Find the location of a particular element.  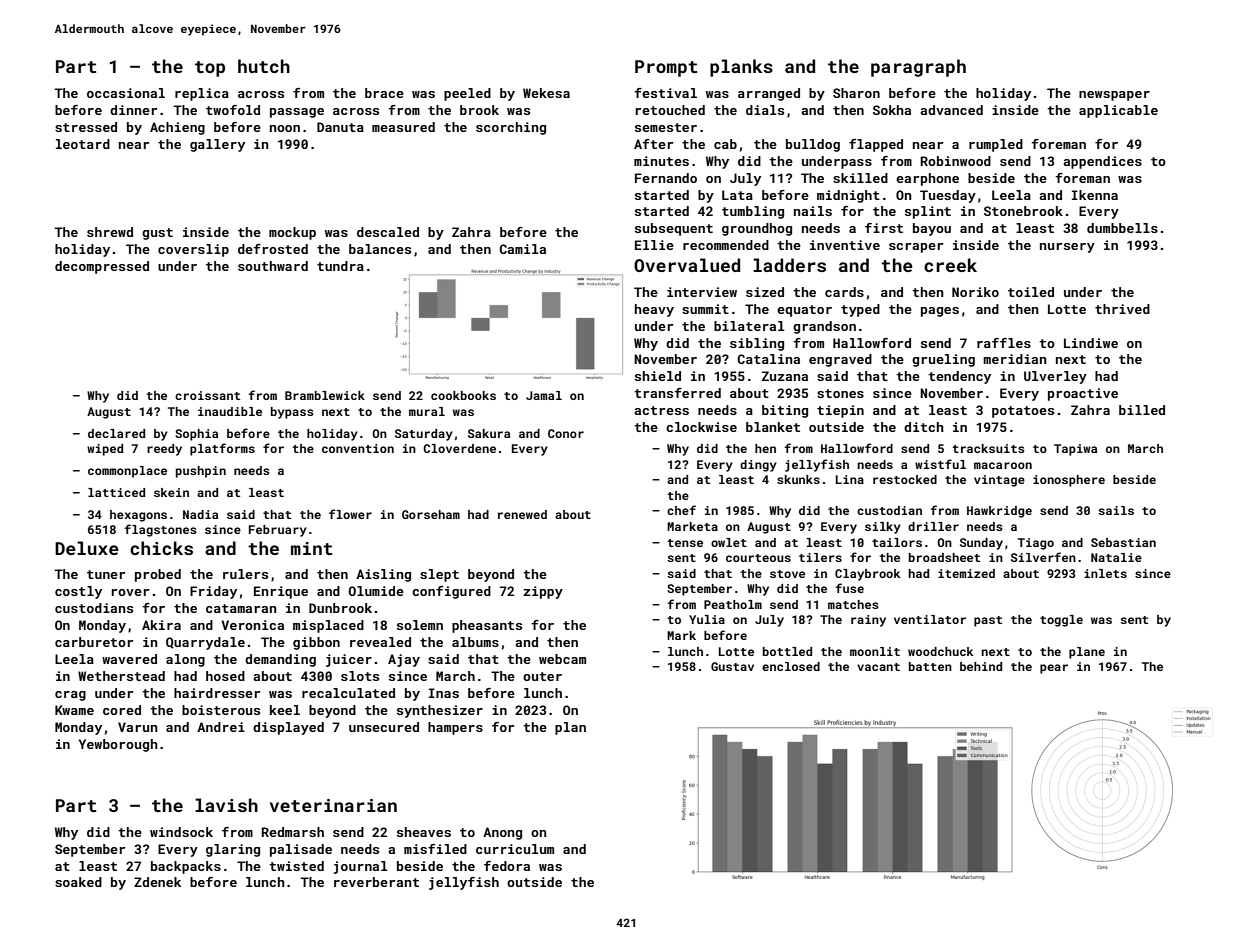

twisted is located at coordinates (296, 866).
